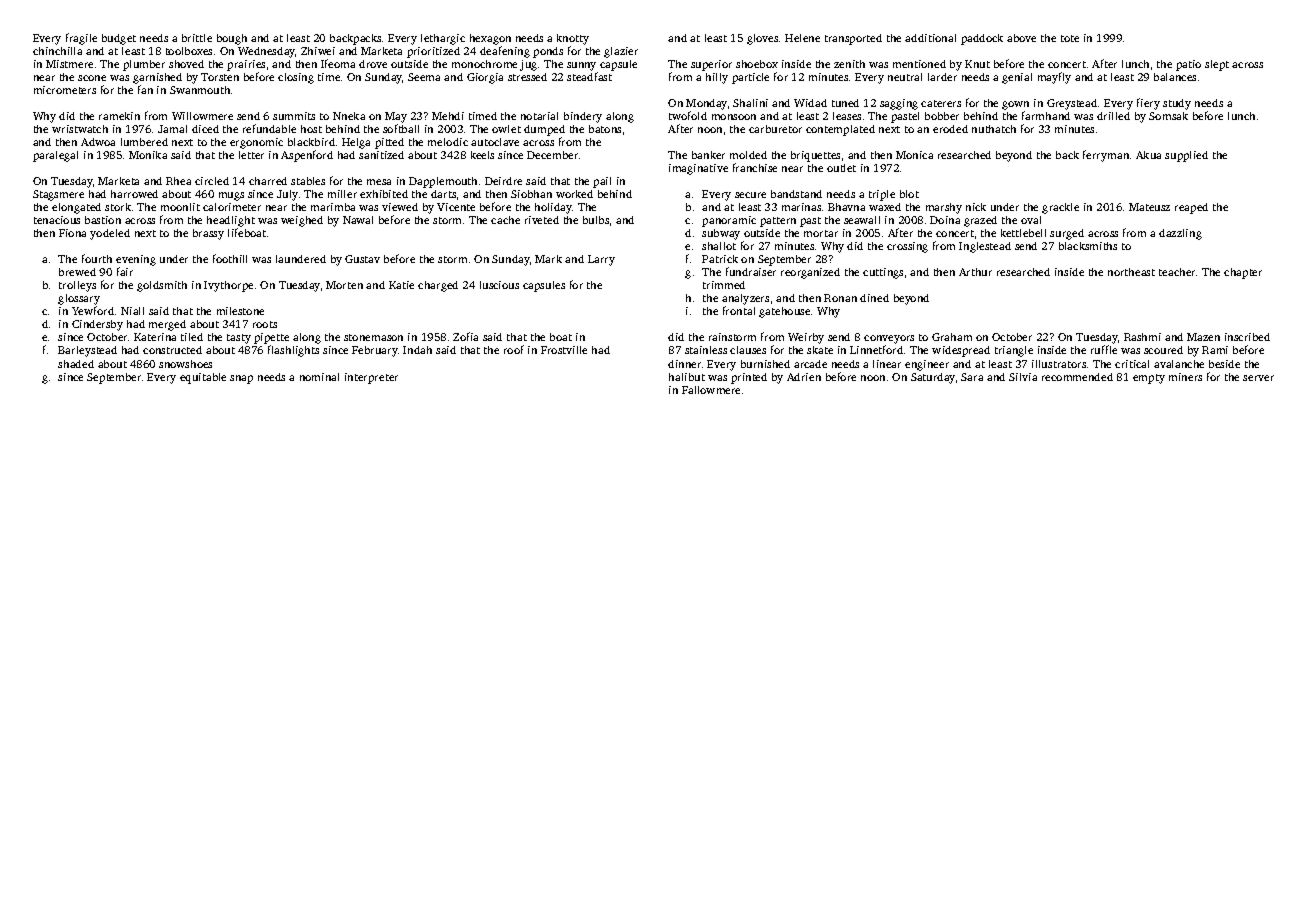 The width and height of the document is (1308, 924). What do you see at coordinates (573, 39) in the document?
I see `knotty` at bounding box center [573, 39].
